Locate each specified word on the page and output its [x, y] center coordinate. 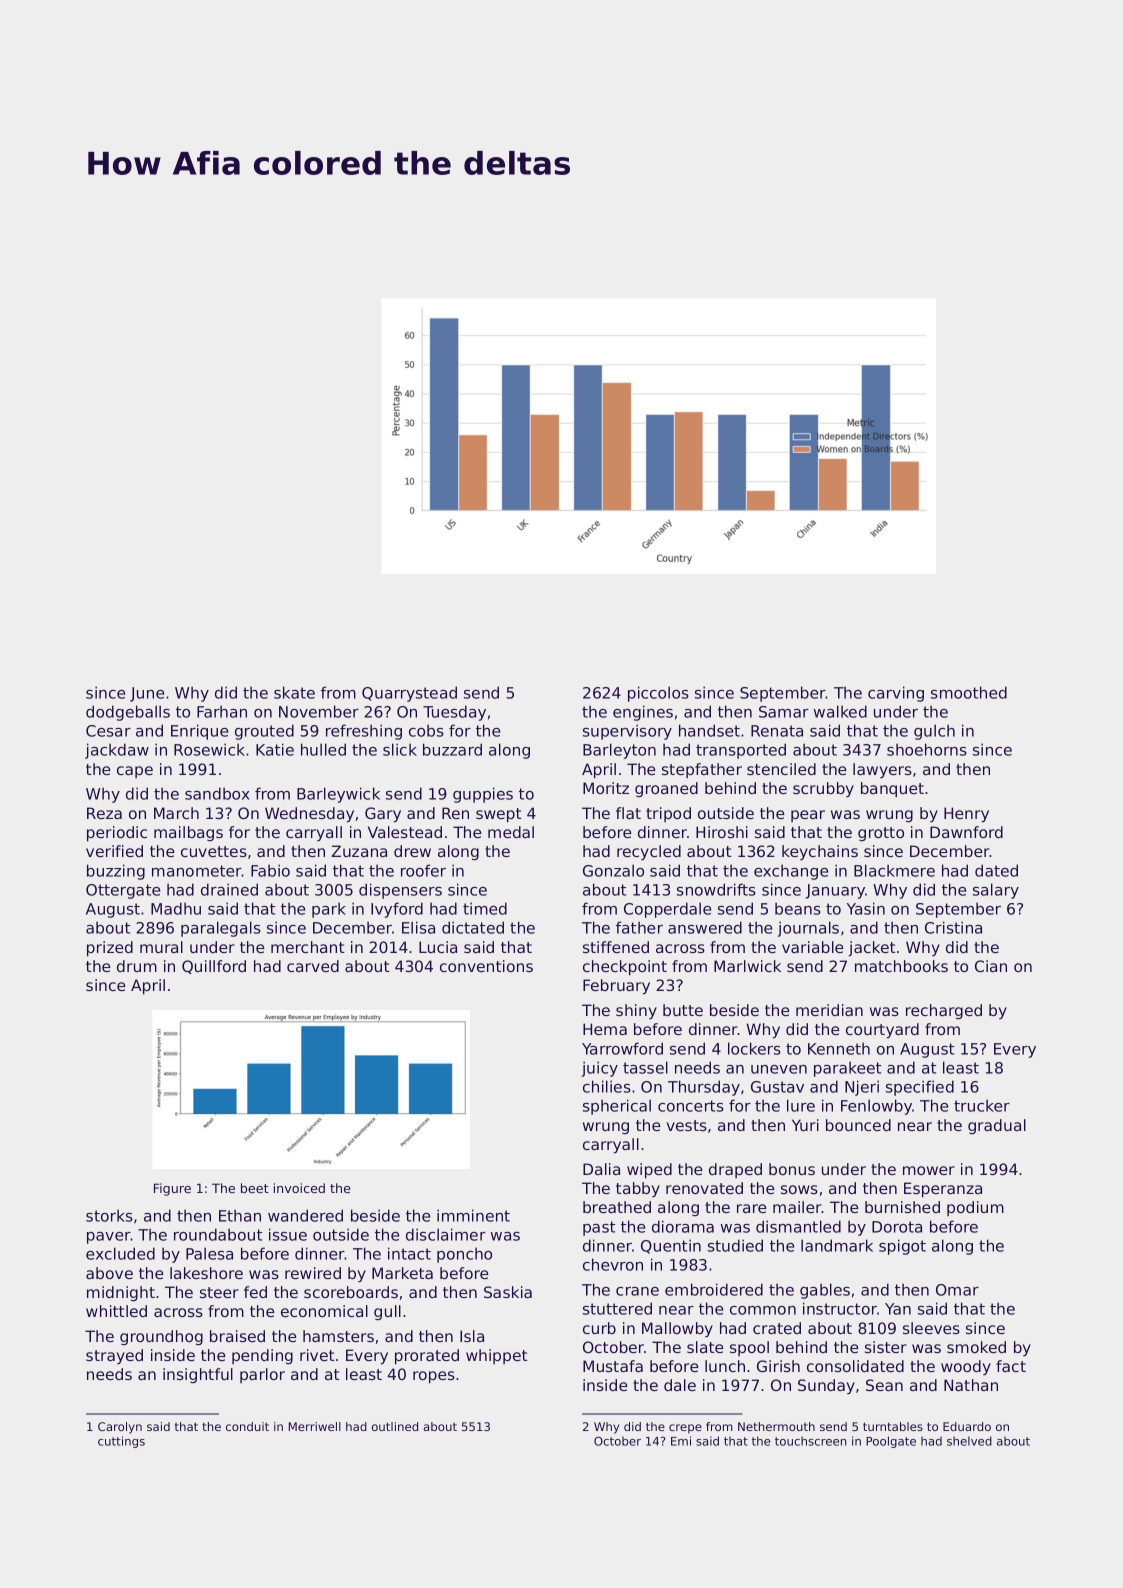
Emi [681, 1441]
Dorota [897, 1227]
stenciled [781, 769]
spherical [617, 1107]
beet [255, 1188]
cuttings [121, 1442]
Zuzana [359, 851]
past [599, 1228]
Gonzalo [613, 870]
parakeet [847, 1069]
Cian [991, 966]
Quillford [214, 967]
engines [643, 713]
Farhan [222, 711]
